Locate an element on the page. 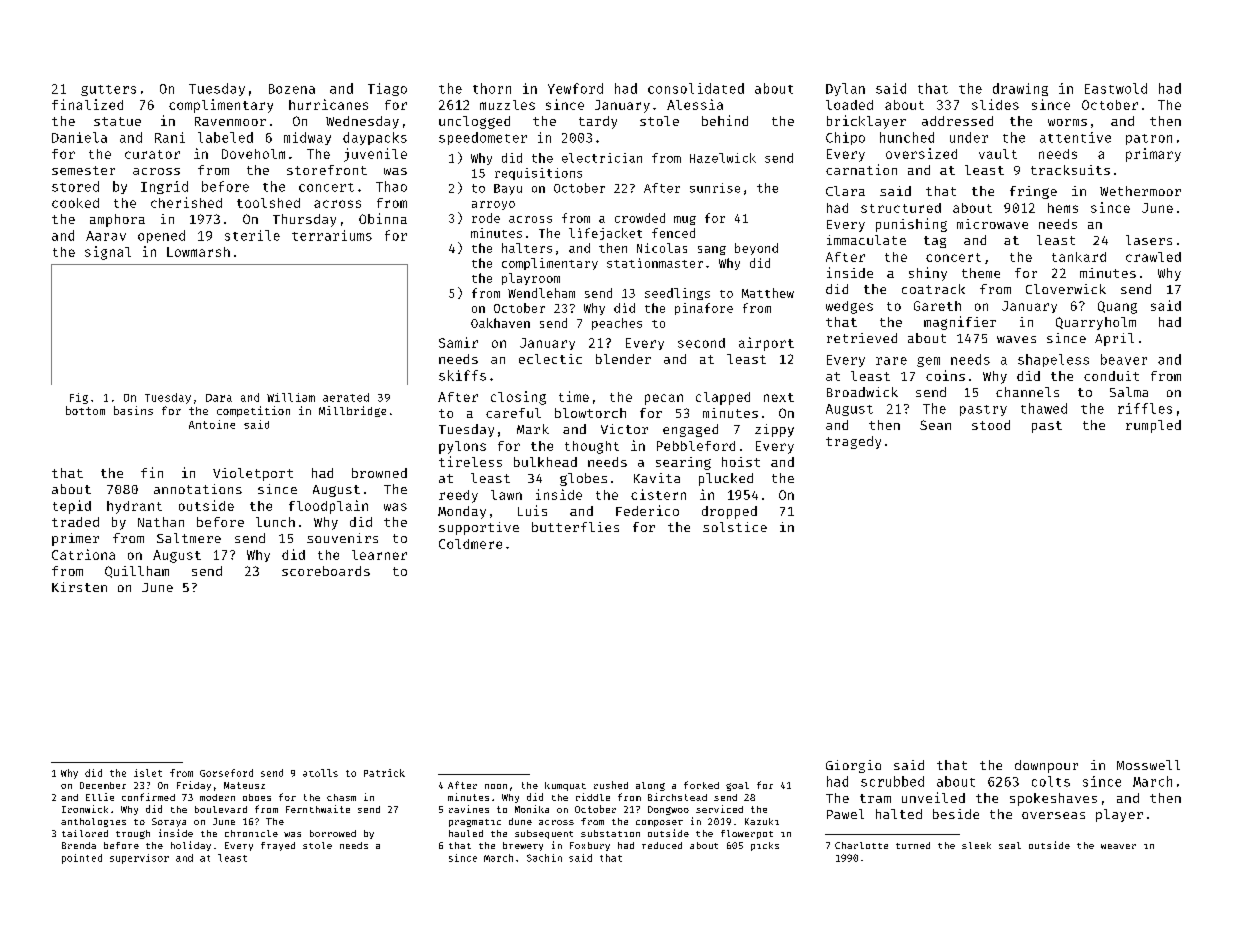  lasers is located at coordinates (1149, 240).
